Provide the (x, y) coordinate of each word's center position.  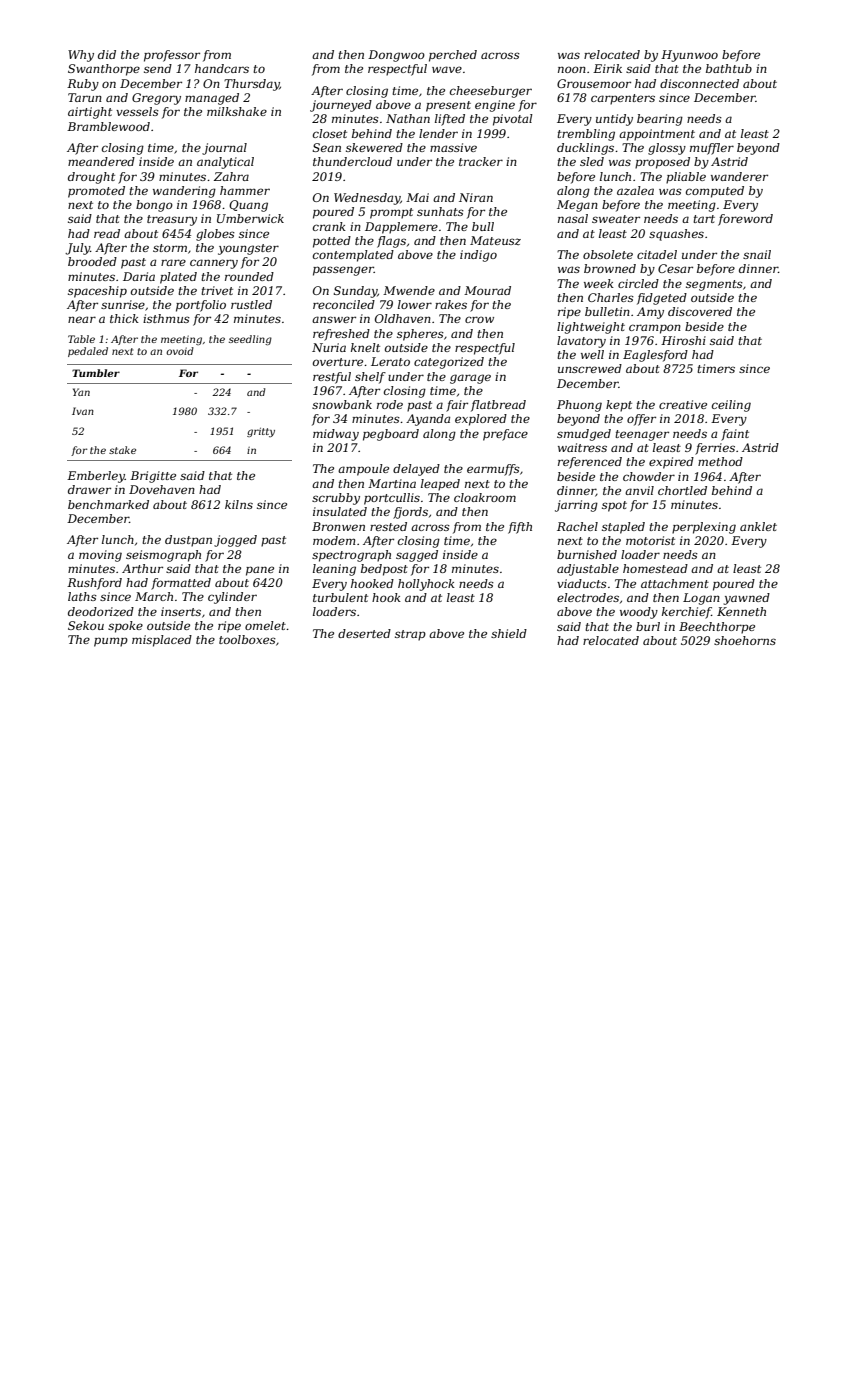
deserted (364, 633)
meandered (101, 161)
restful (332, 378)
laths (82, 596)
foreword (745, 220)
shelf (370, 378)
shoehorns (745, 640)
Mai (417, 197)
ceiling (731, 406)
